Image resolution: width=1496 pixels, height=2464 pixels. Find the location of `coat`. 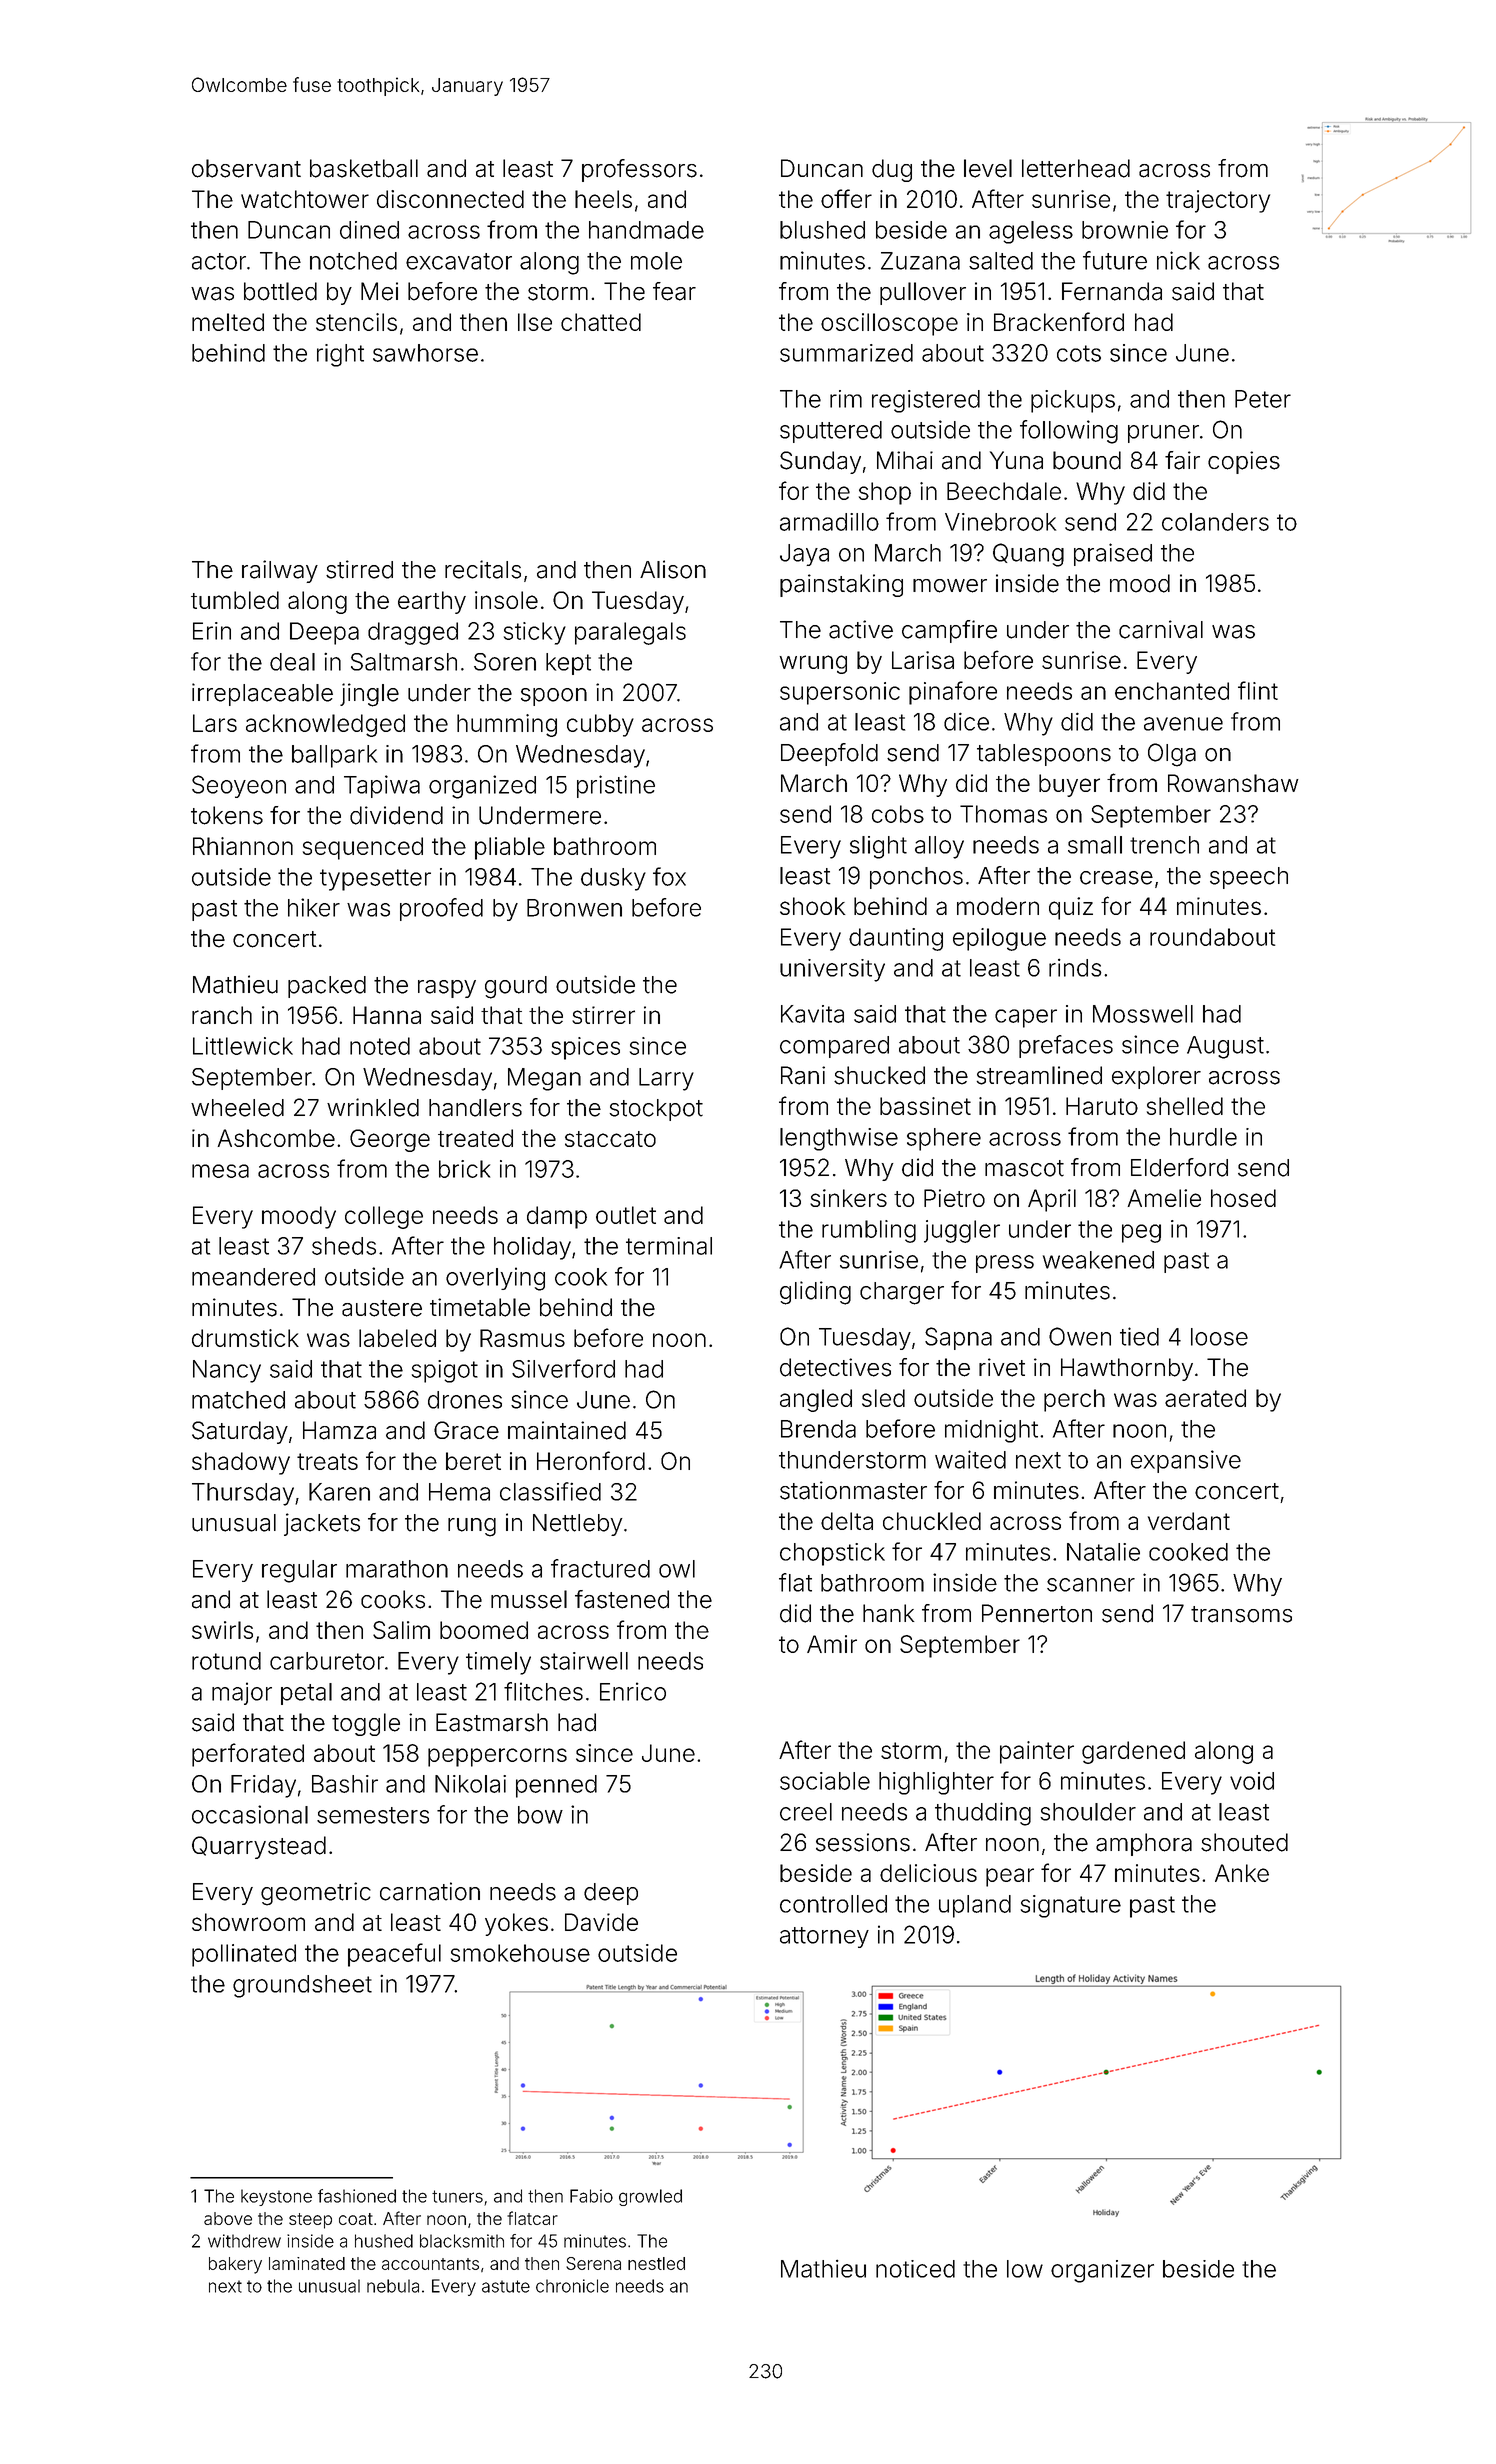

coat is located at coordinates (356, 2219).
